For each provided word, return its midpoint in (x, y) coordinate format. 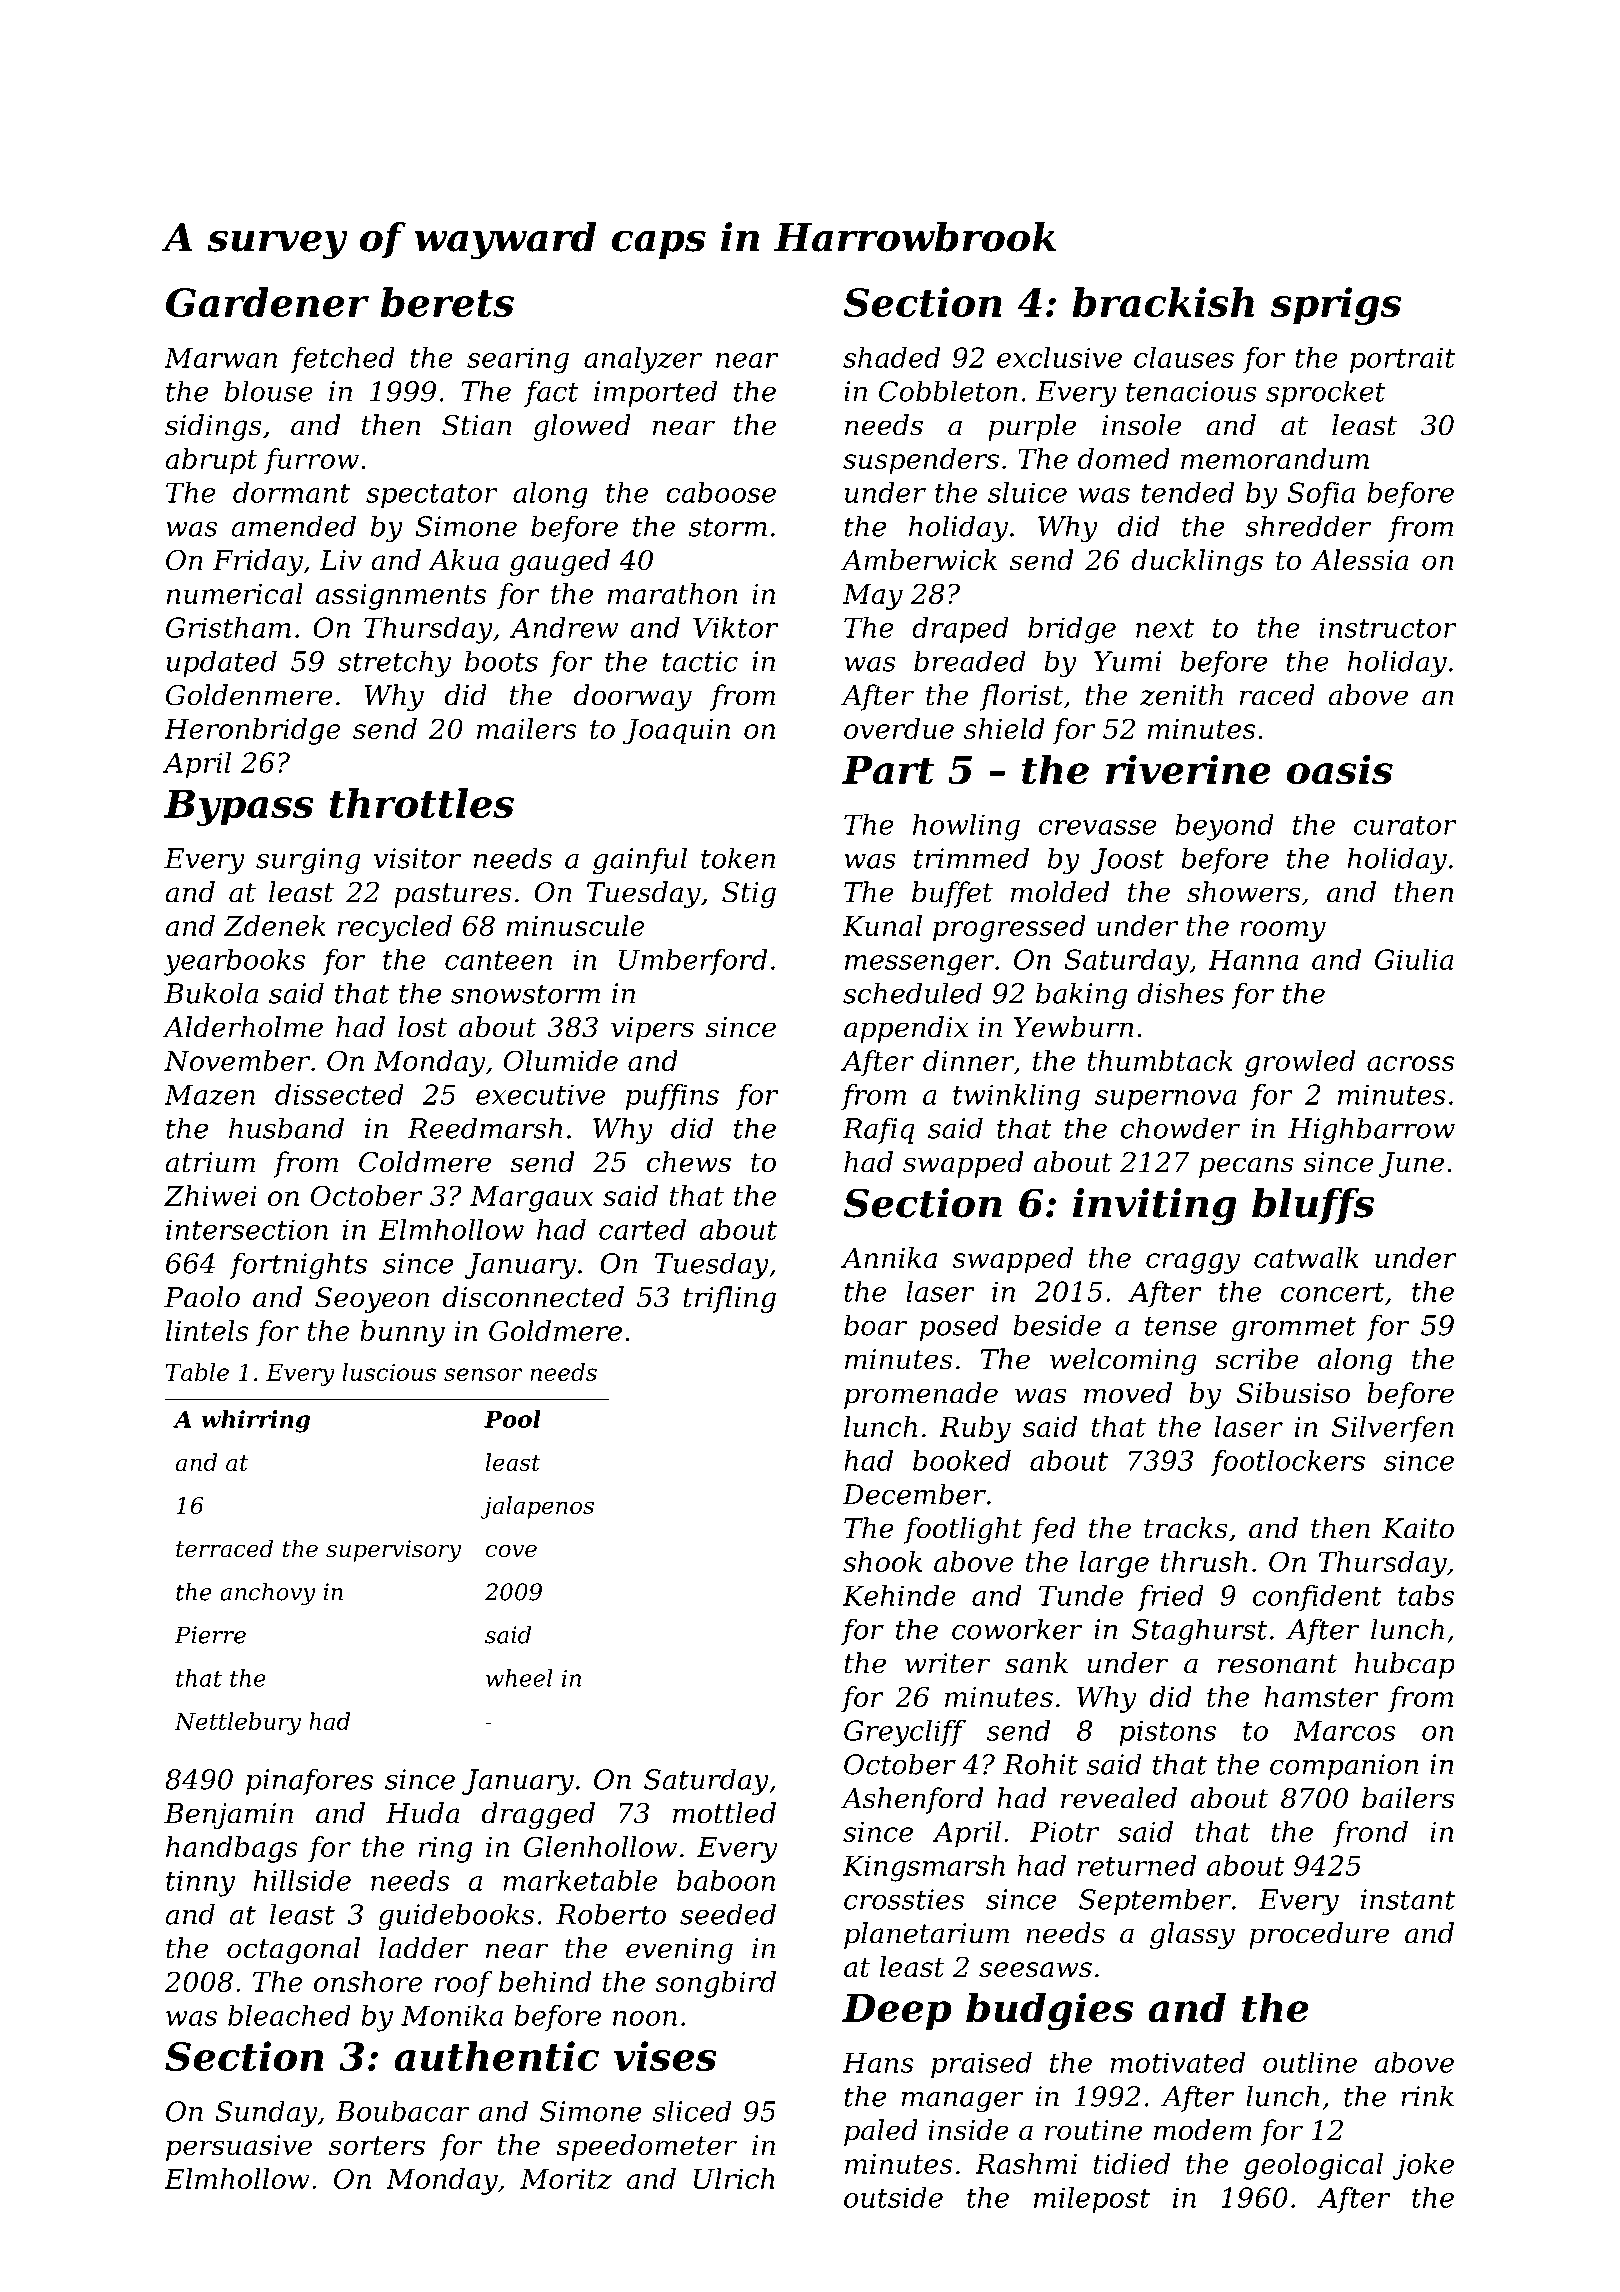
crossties (904, 1899)
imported (655, 393)
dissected (339, 1094)
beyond (1225, 827)
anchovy (267, 1594)
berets (447, 302)
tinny (200, 1883)
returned (1137, 1865)
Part (888, 770)
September (1155, 1901)
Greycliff (905, 1733)
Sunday (266, 2114)
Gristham (228, 627)
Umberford (693, 962)
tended (1187, 492)
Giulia (1414, 959)
